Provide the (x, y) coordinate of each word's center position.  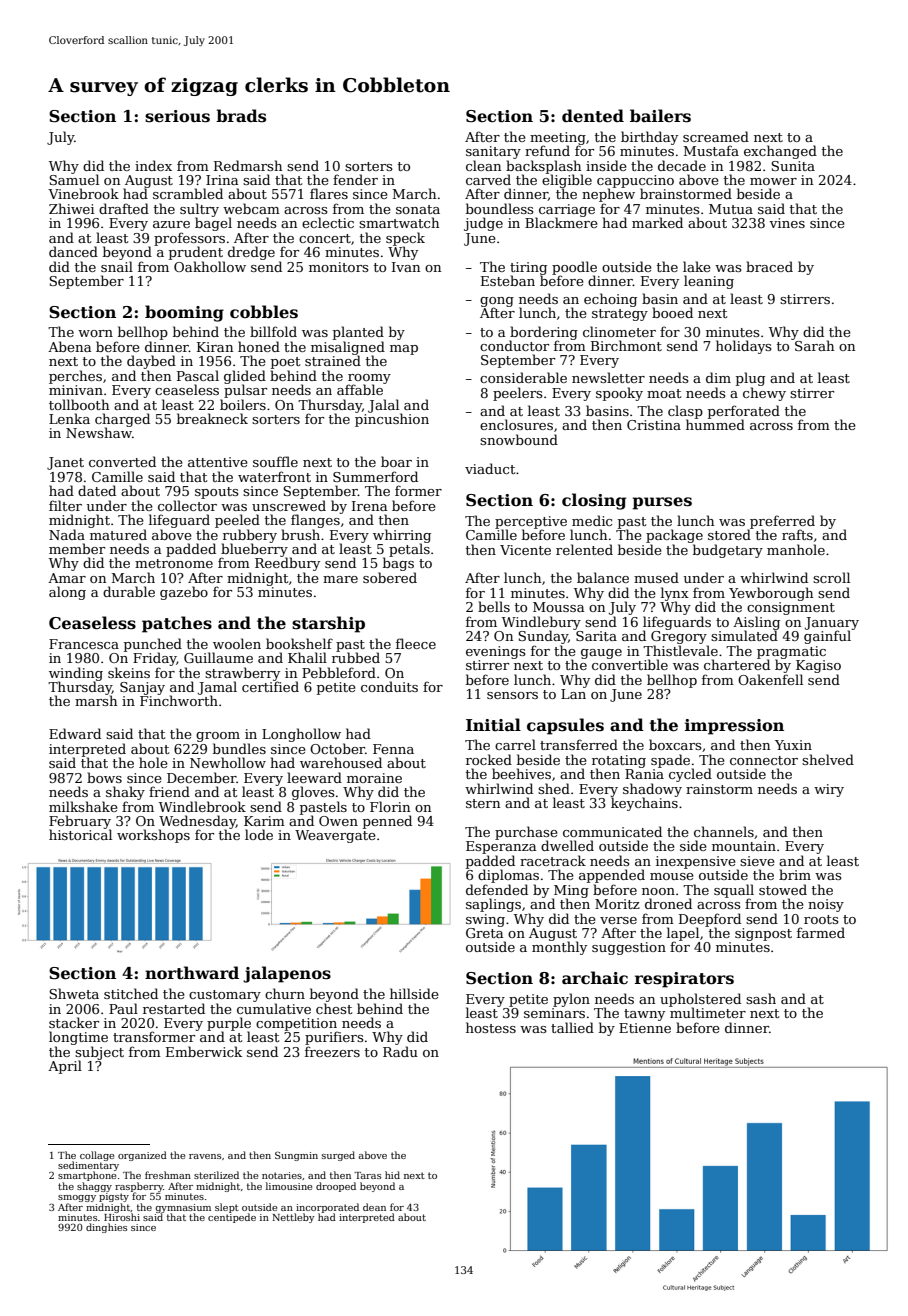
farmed (821, 932)
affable (360, 389)
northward (192, 973)
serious (177, 116)
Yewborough (770, 594)
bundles (239, 748)
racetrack (553, 860)
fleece (416, 643)
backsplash (543, 167)
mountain (744, 846)
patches (177, 624)
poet (285, 363)
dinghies (106, 1228)
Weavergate (335, 836)
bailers (660, 116)
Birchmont (626, 345)
